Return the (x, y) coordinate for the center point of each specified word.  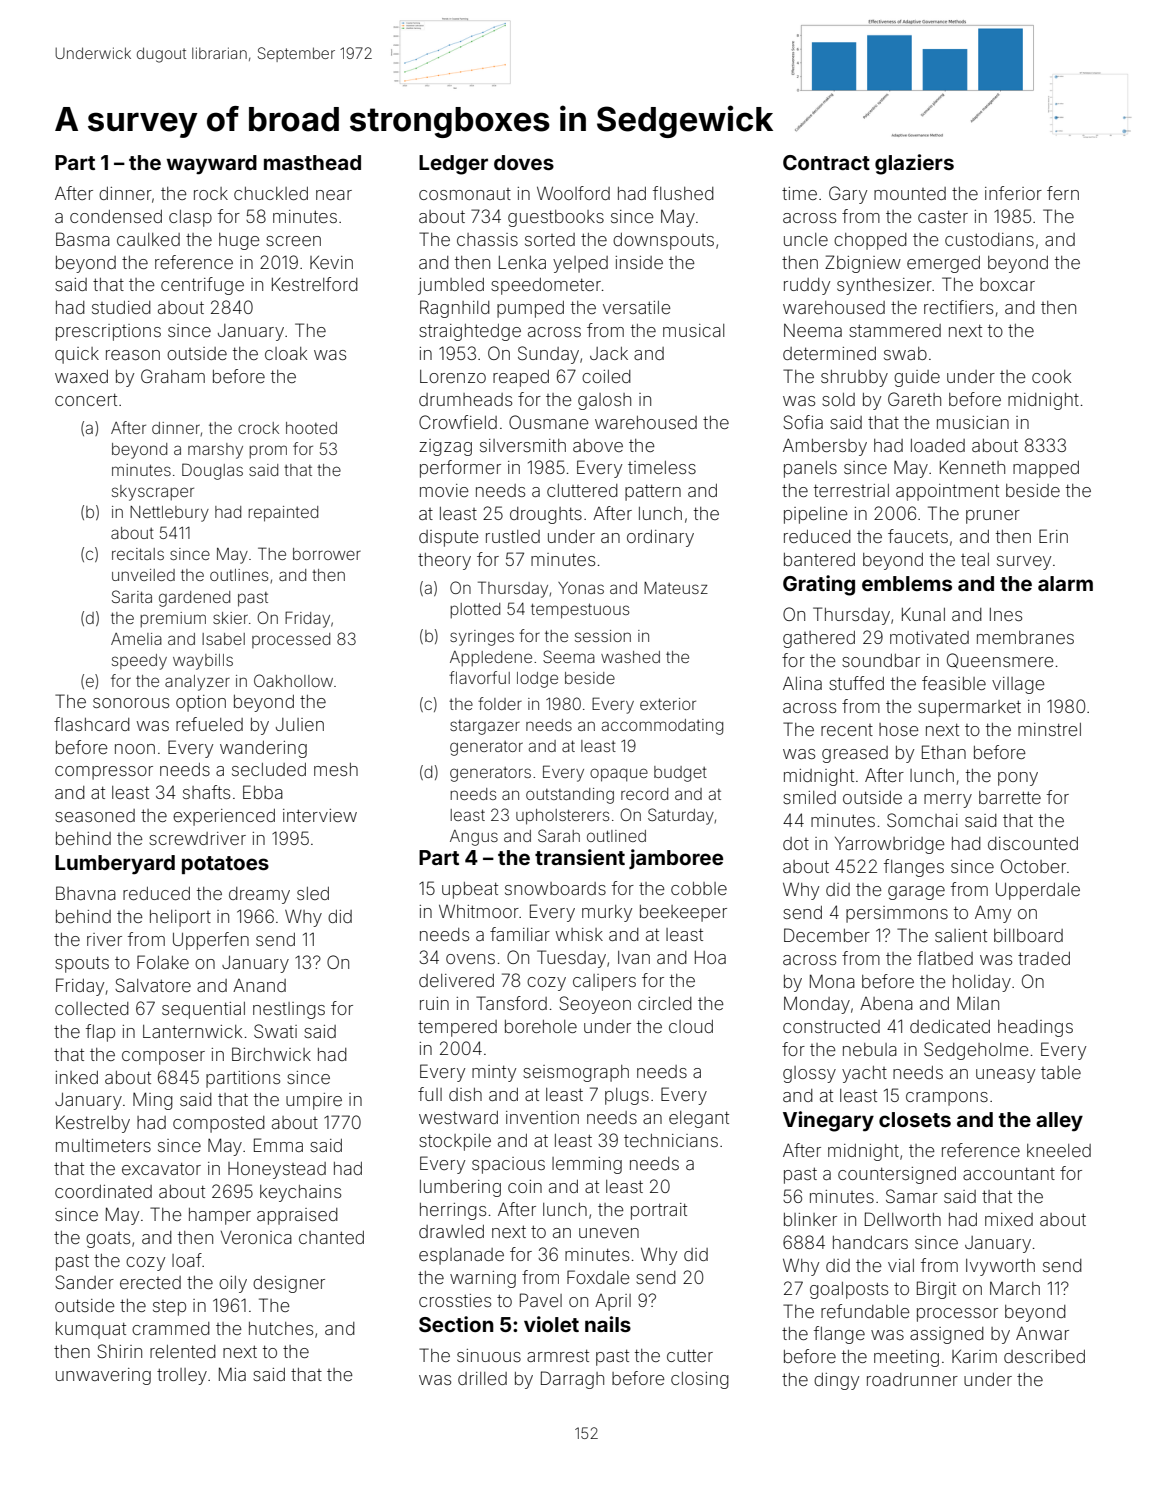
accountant (1009, 1173)
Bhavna (86, 893)
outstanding (570, 796)
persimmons (897, 914)
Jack (609, 353)
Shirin (119, 1351)
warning (483, 1279)
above (598, 445)
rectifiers (958, 307)
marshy (215, 451)
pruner (993, 517)
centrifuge (202, 286)
